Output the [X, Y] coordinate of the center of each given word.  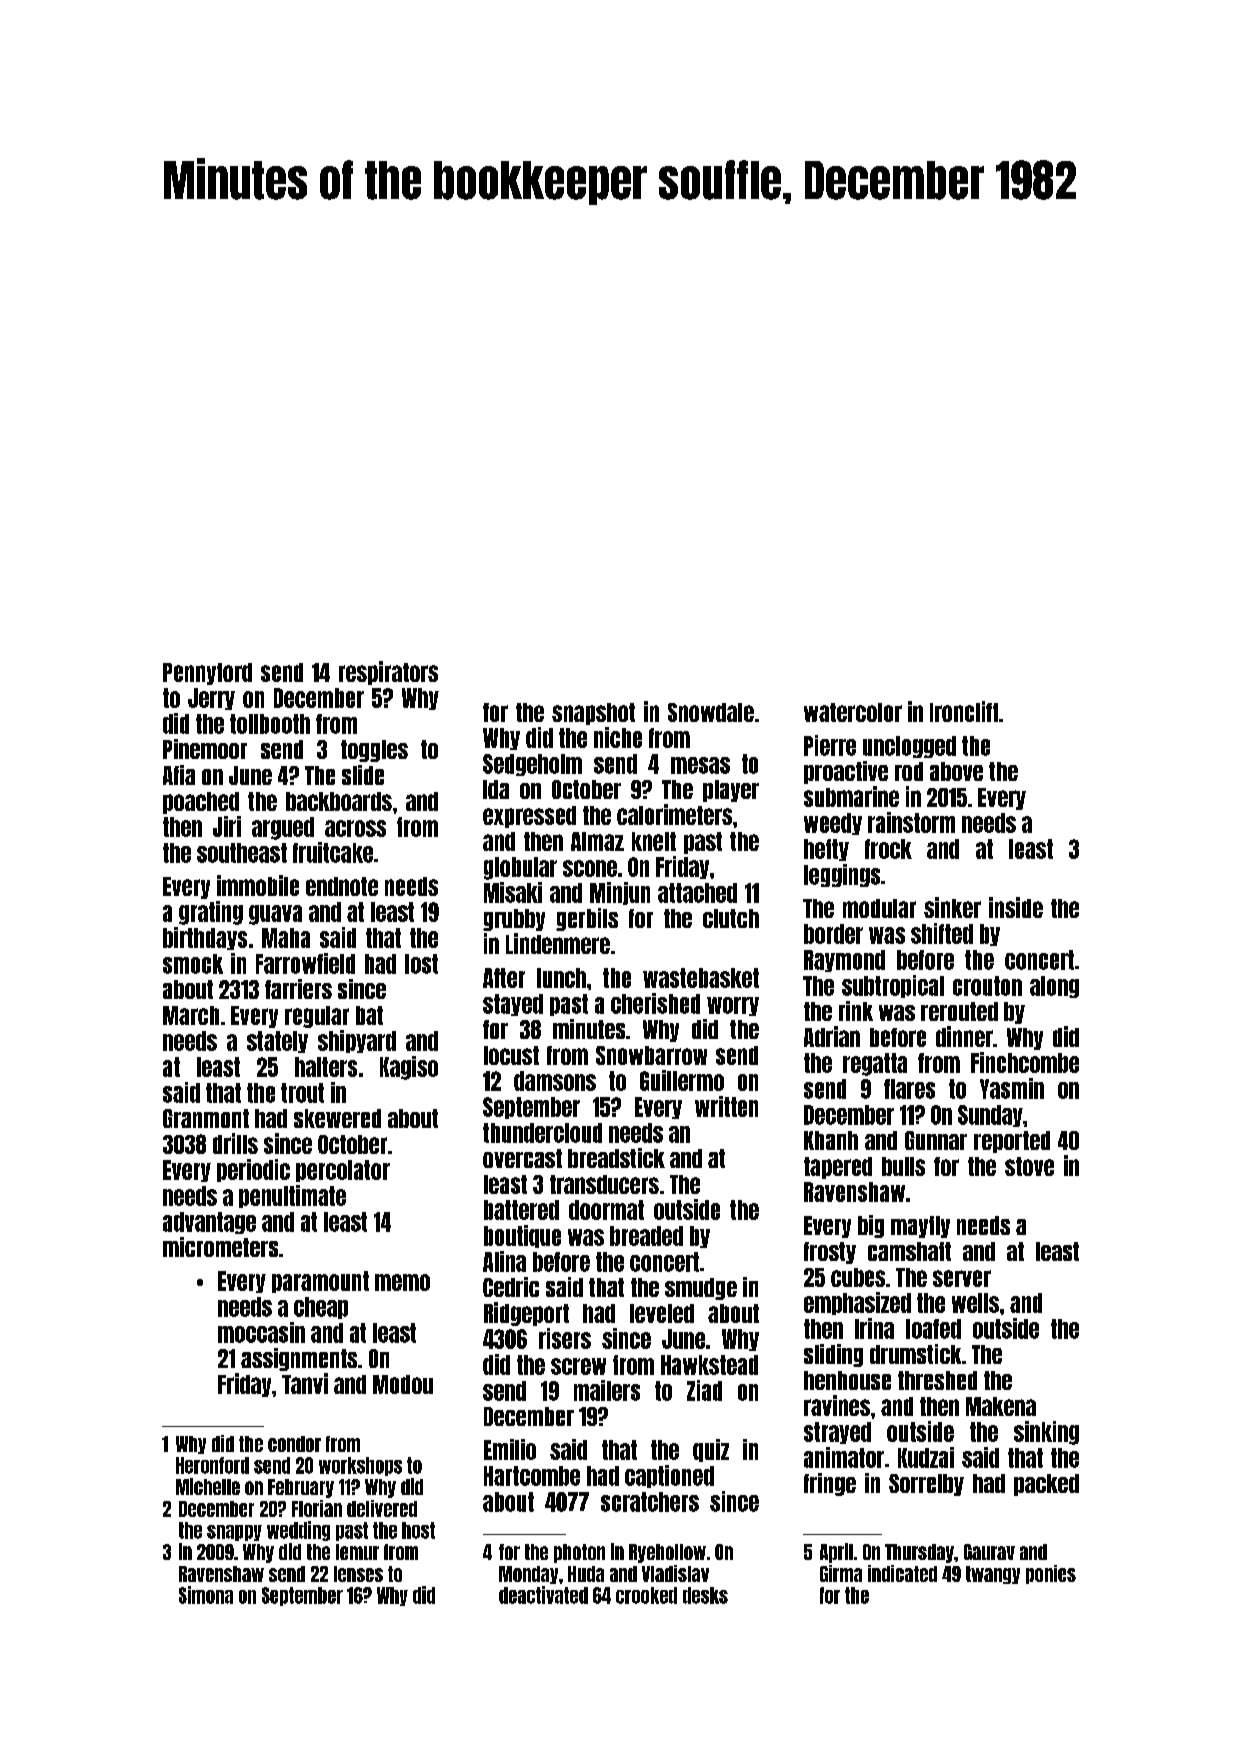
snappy [234, 1533]
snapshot [593, 714]
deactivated [543, 1595]
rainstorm [911, 822]
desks [705, 1595]
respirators [388, 673]
